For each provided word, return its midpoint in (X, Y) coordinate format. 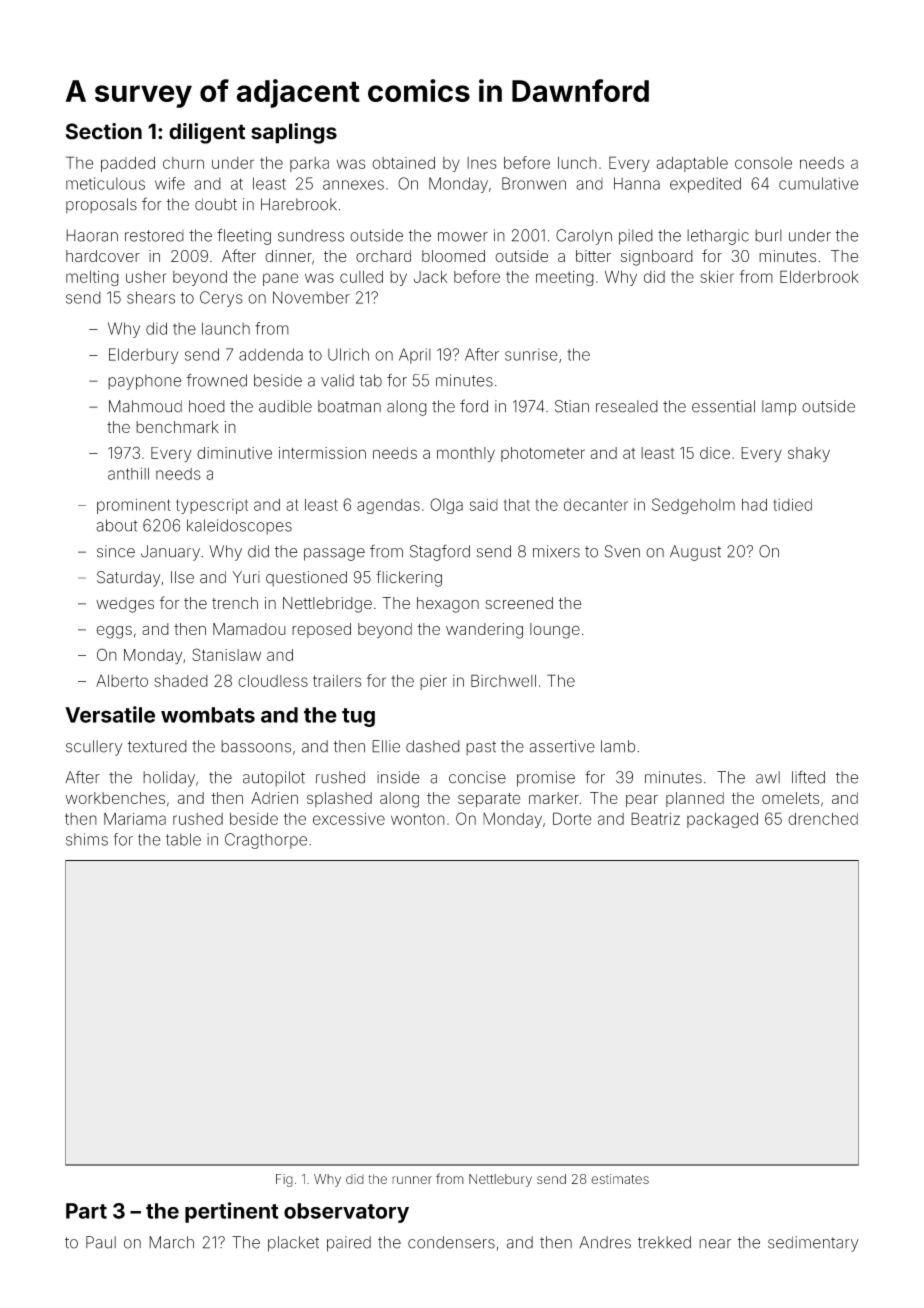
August (695, 553)
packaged (722, 820)
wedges (125, 605)
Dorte (572, 818)
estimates (620, 1179)
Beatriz (655, 818)
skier (717, 277)
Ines (482, 163)
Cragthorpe (266, 841)
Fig (284, 1180)
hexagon (448, 605)
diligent (207, 133)
